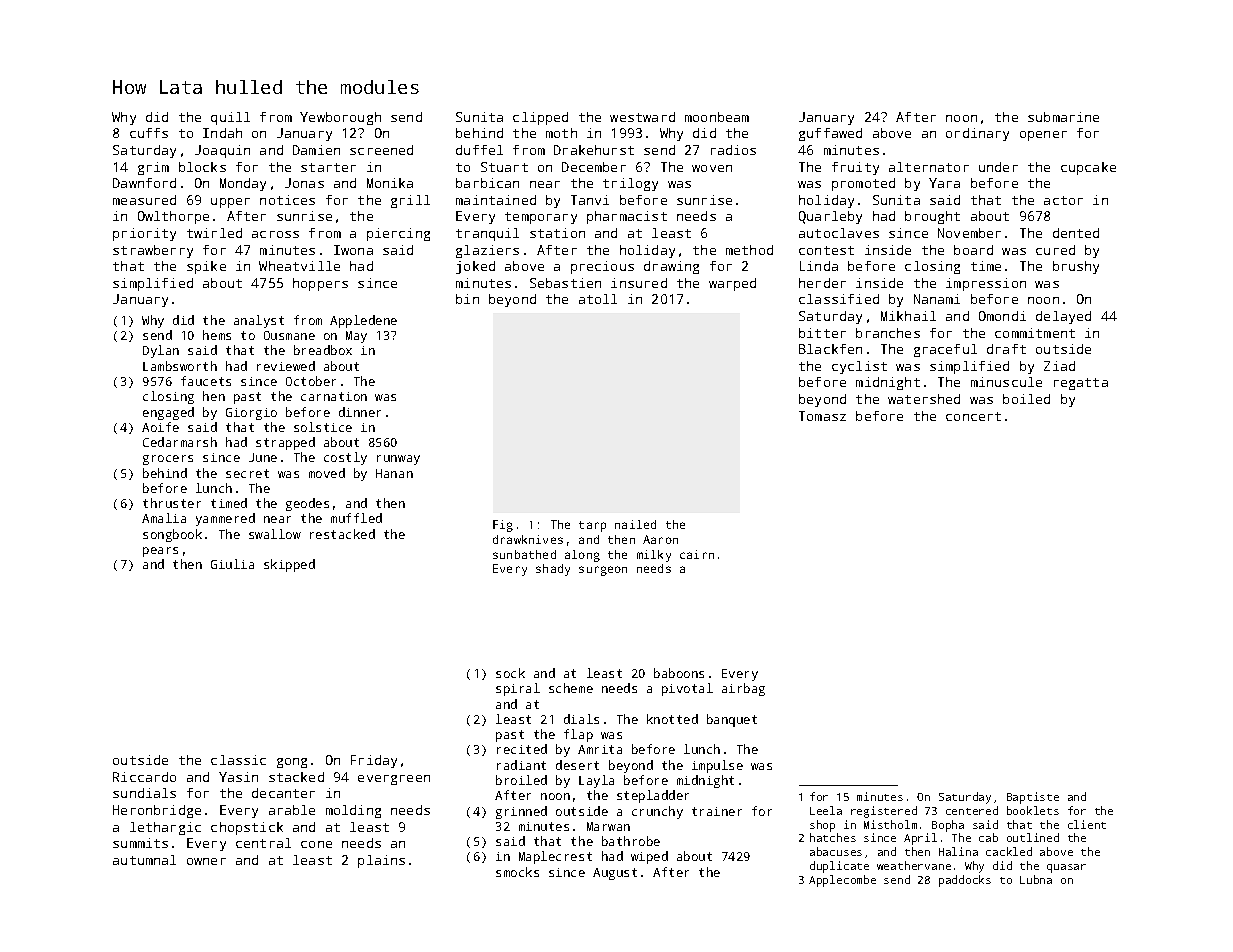 The height and width of the screenshot is (952, 1233). I want to click on August, so click(615, 874).
